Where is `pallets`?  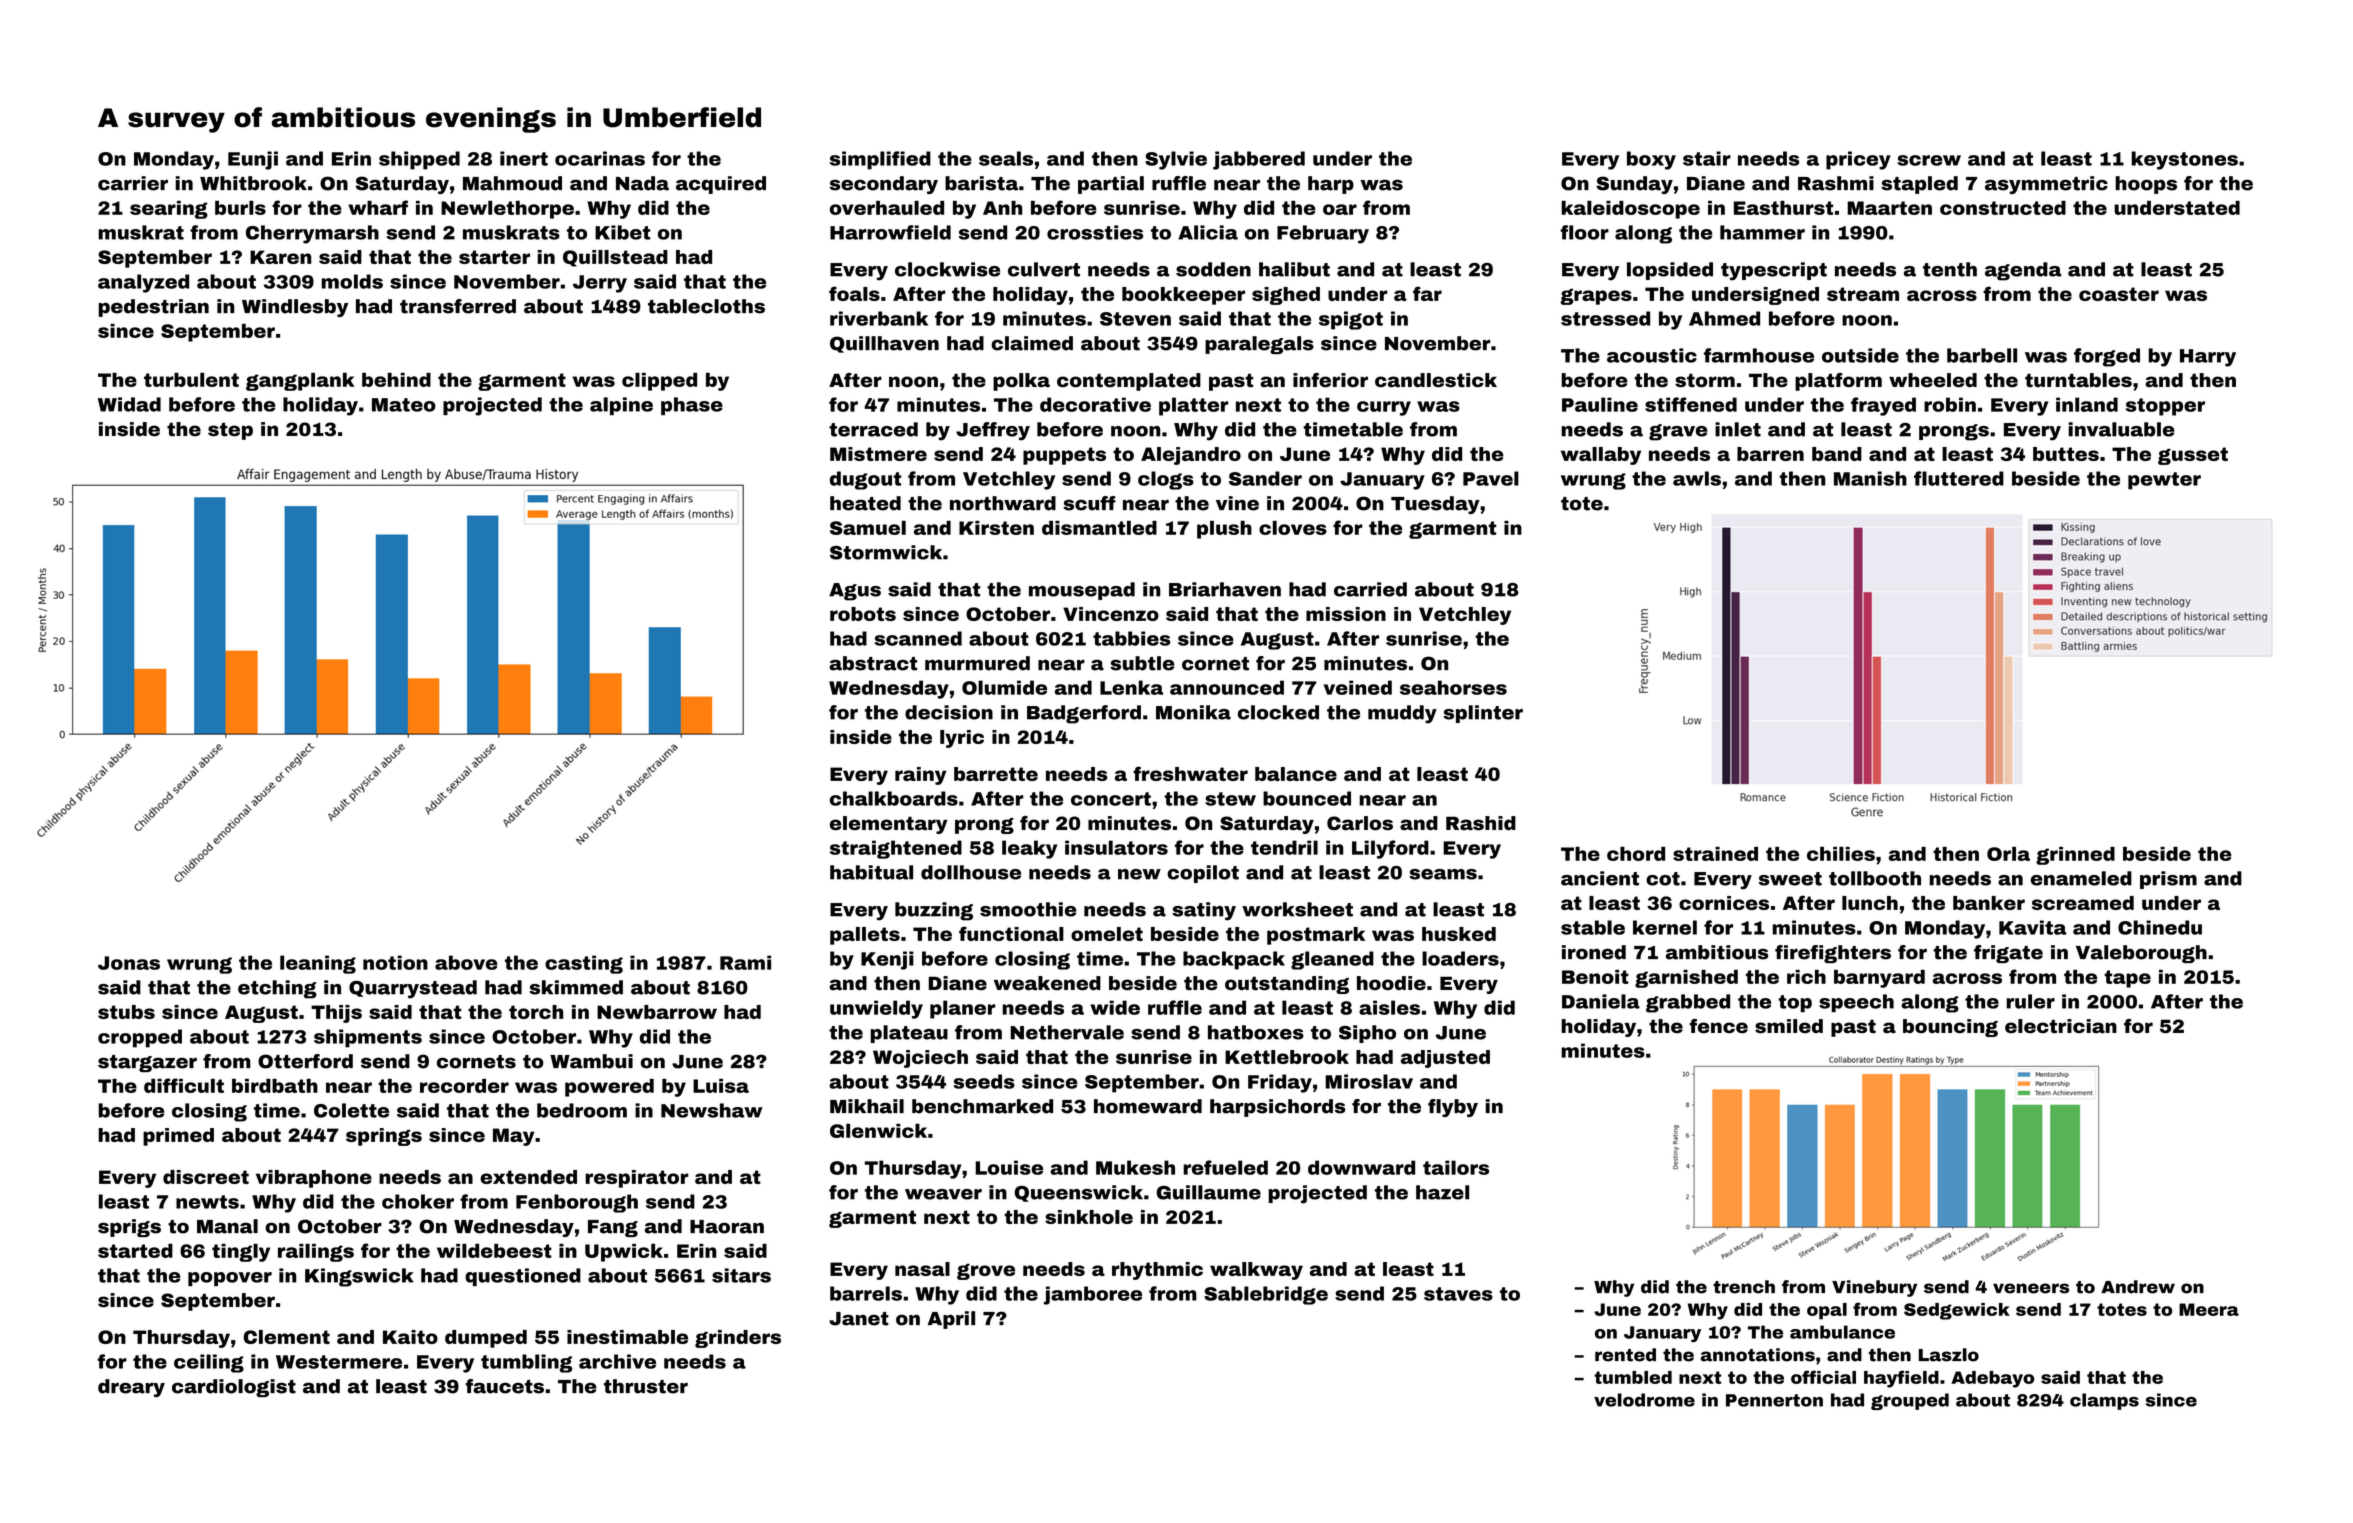
pallets is located at coordinates (865, 936).
